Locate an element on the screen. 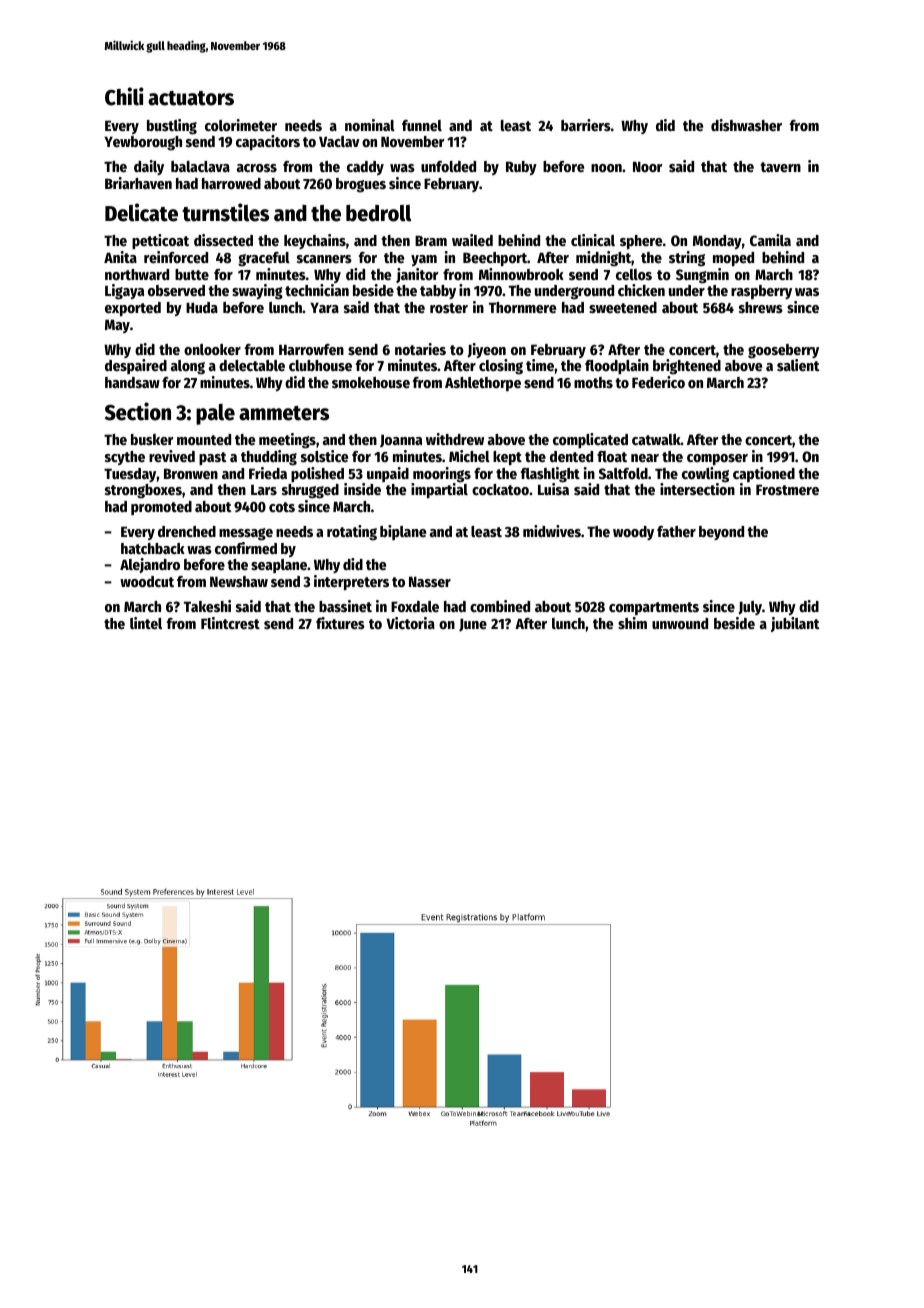 This screenshot has height=1308, width=924. combined is located at coordinates (500, 606).
